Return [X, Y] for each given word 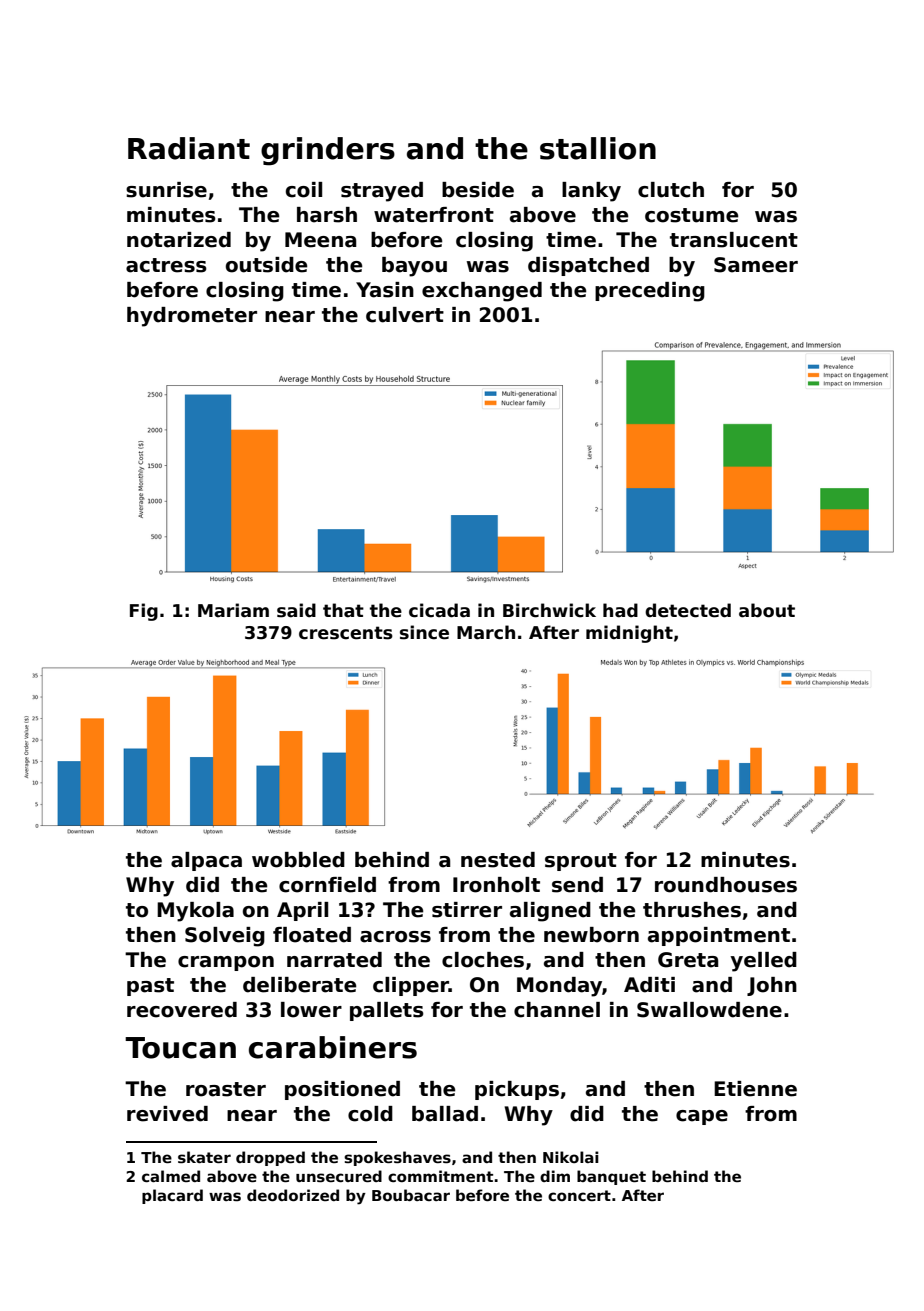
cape [702, 1117]
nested [498, 860]
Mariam [233, 610]
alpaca [206, 861]
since [424, 632]
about [767, 610]
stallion [598, 148]
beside [478, 190]
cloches [483, 960]
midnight [629, 634]
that [343, 610]
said [296, 610]
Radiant [189, 148]
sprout [581, 862]
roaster [226, 1089]
